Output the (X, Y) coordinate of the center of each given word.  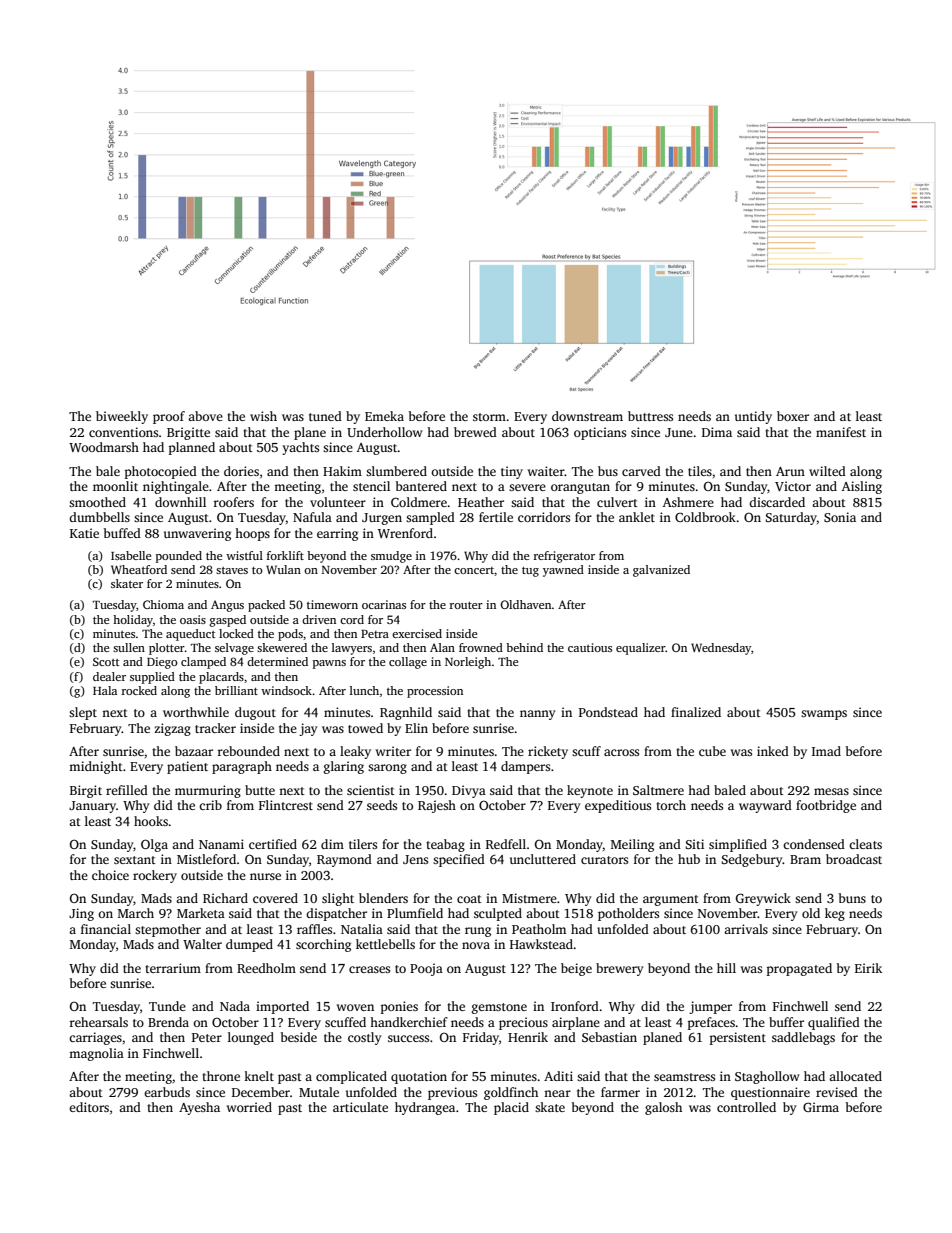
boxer (793, 416)
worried (249, 1107)
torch (671, 805)
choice (110, 875)
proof (169, 417)
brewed (475, 432)
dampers (525, 767)
